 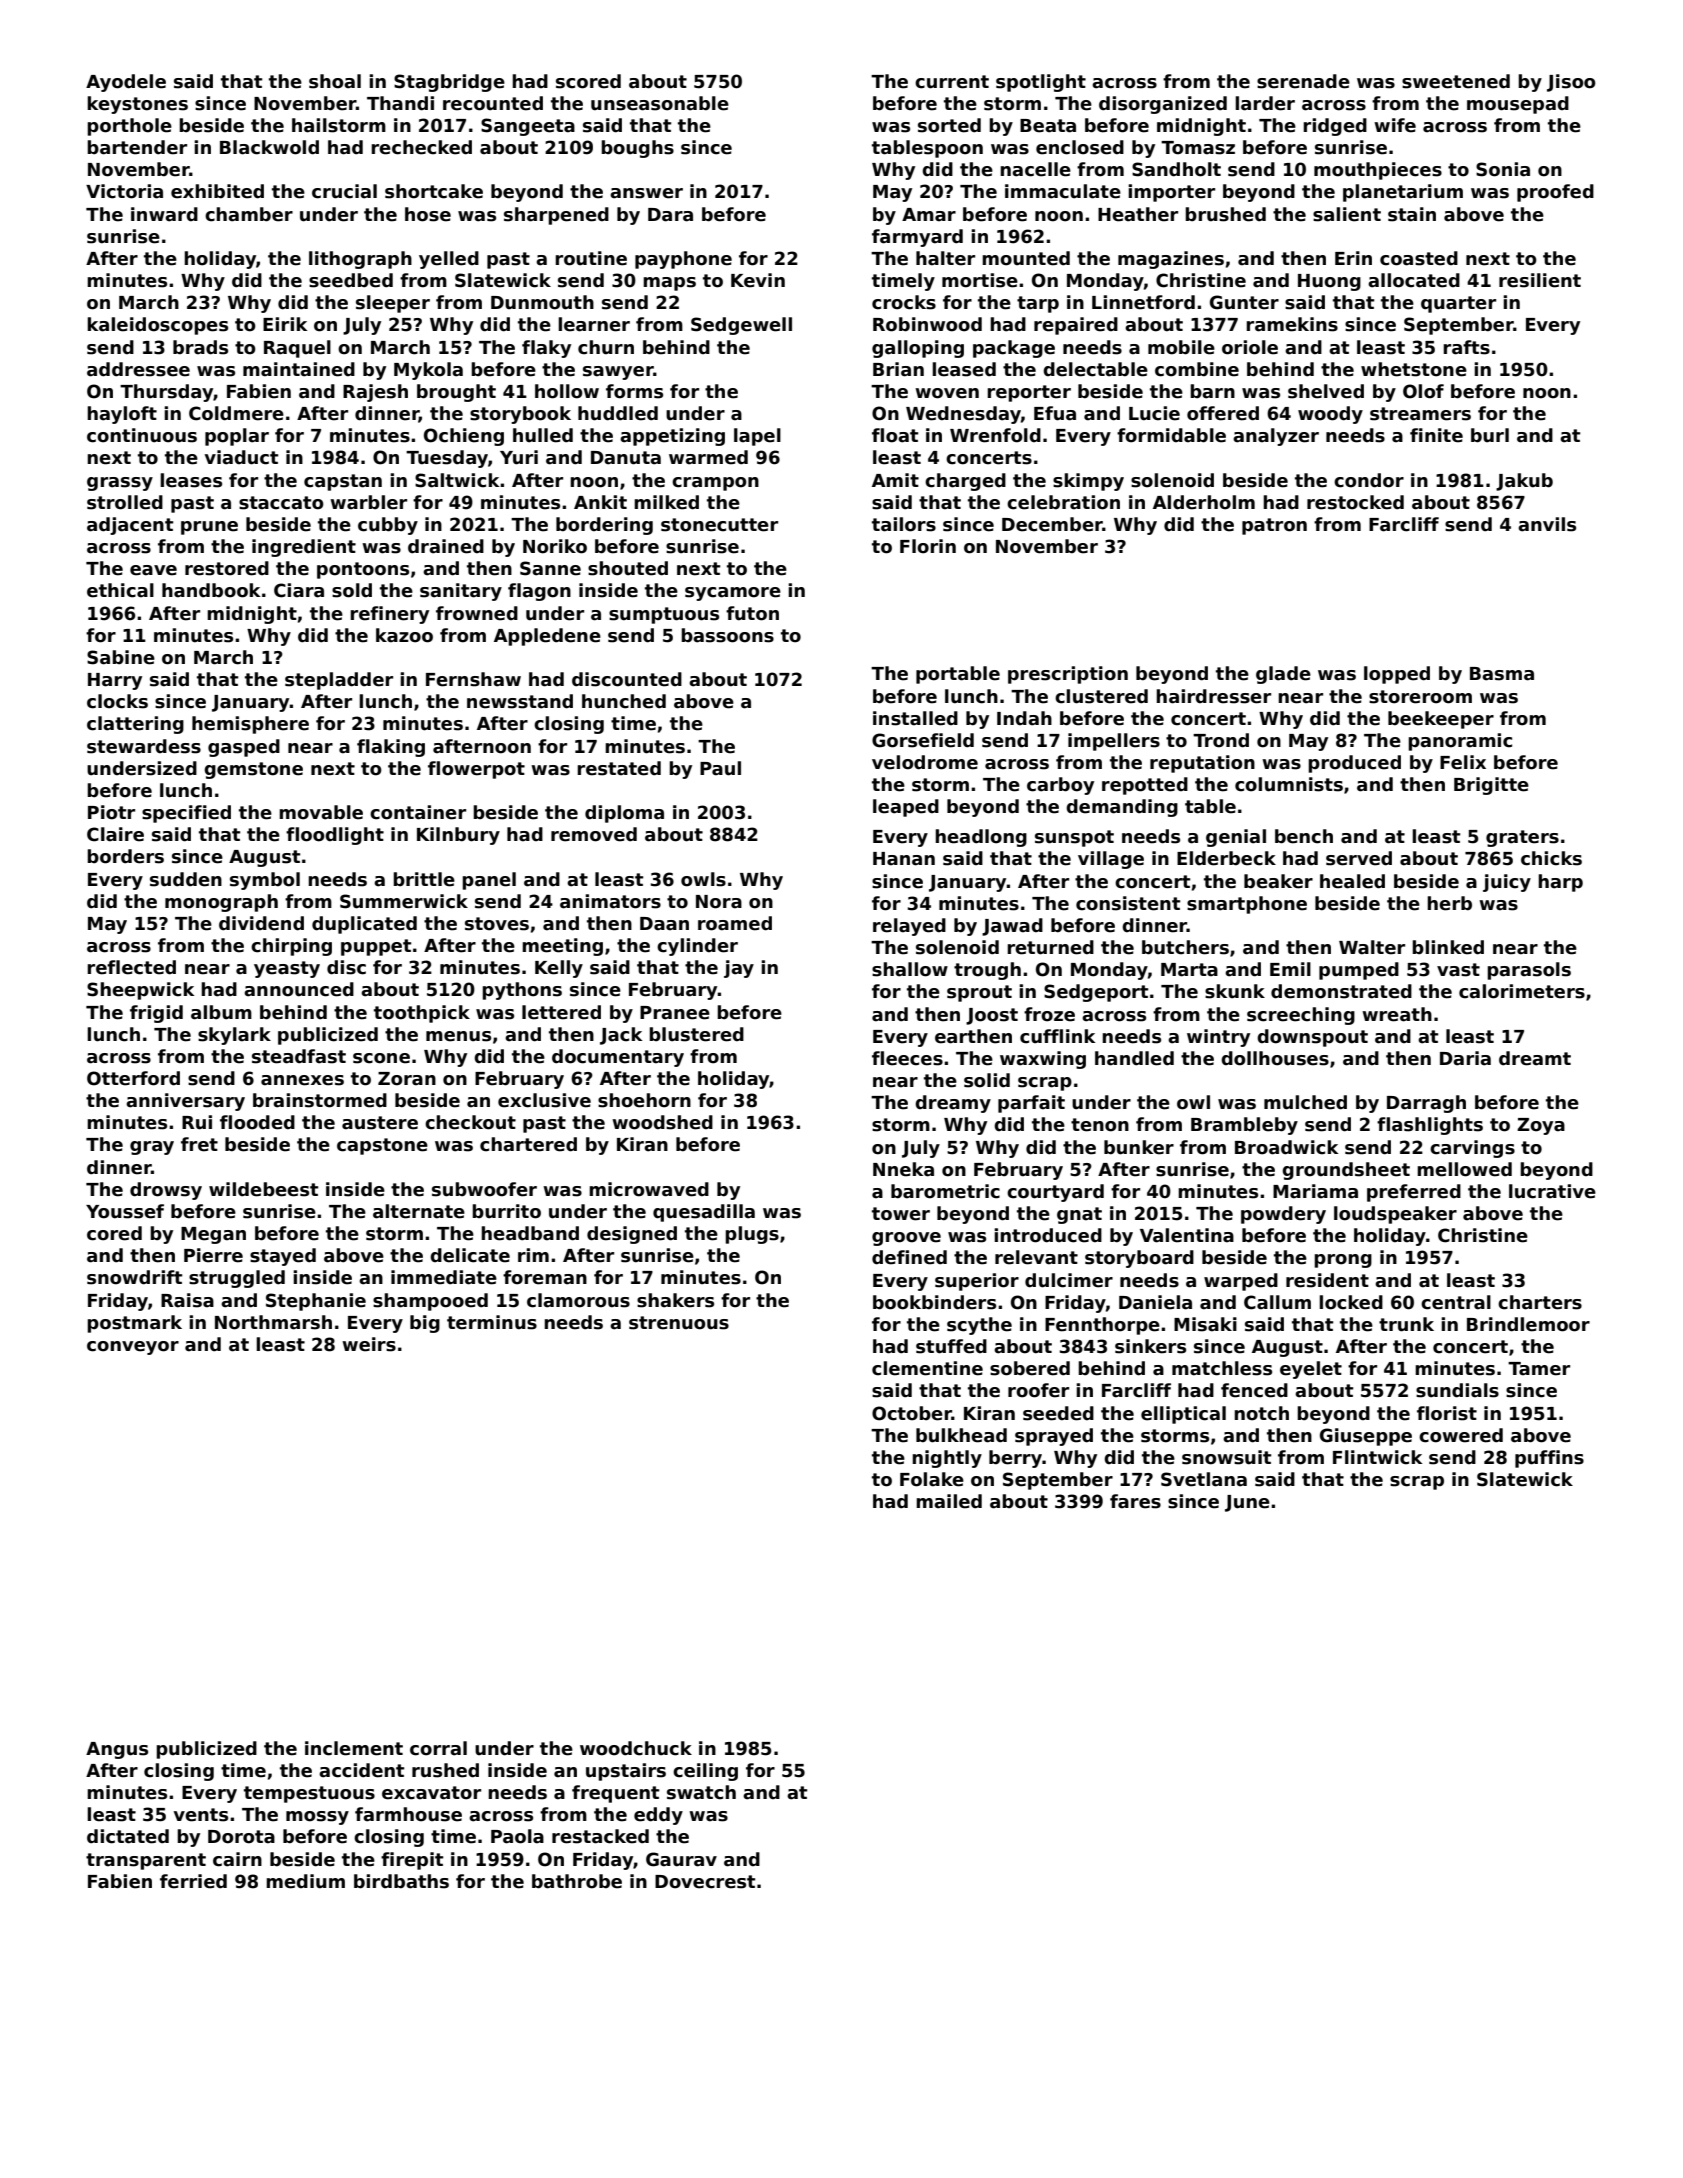 I want to click on Ayodele, so click(x=126, y=83).
